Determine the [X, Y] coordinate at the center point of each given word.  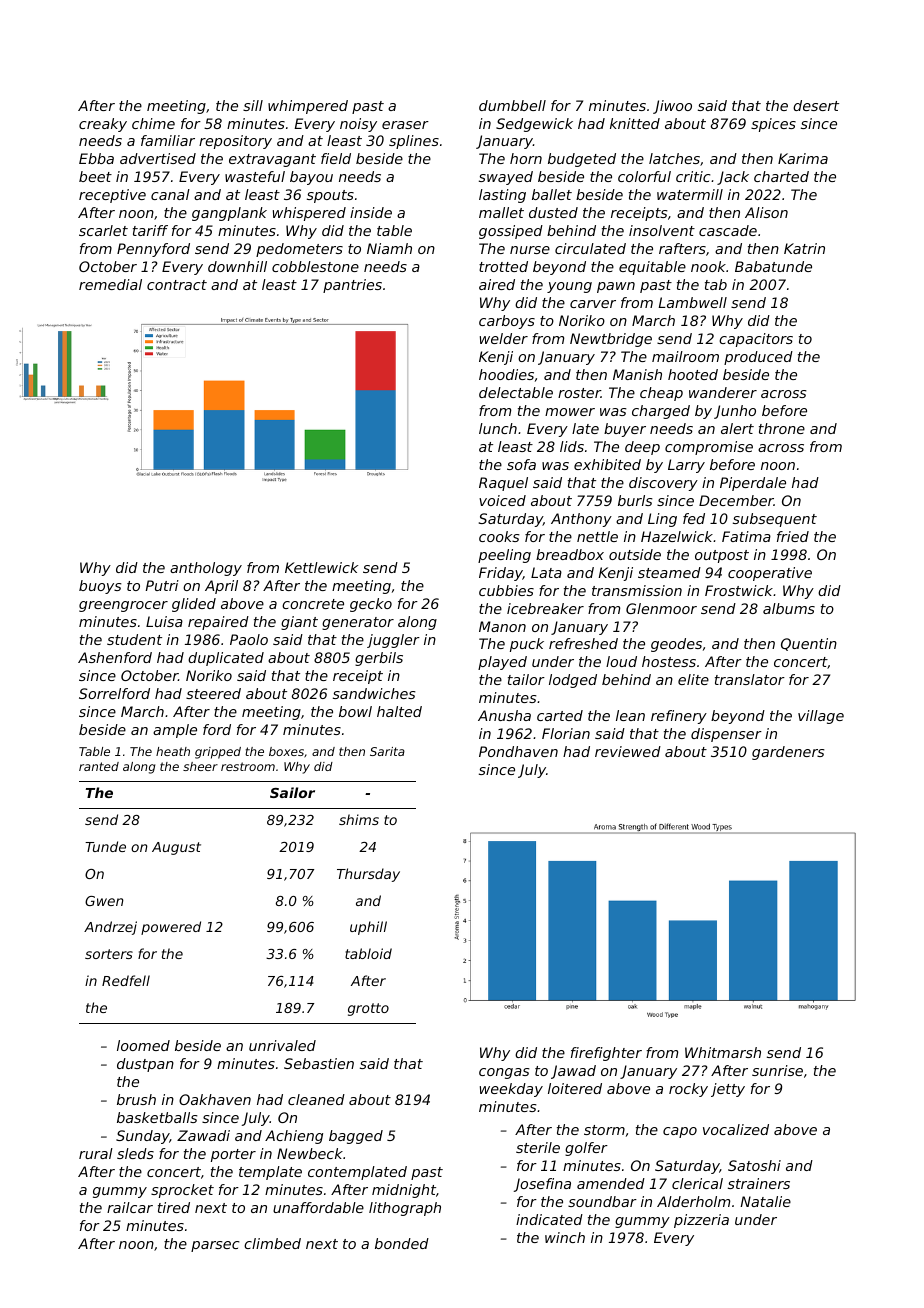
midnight [404, 1191]
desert [816, 105]
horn [526, 158]
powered [171, 928]
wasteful [255, 176]
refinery [679, 717]
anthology [206, 569]
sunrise [777, 1070]
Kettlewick [321, 567]
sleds [135, 1153]
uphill [368, 928]
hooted [693, 374]
